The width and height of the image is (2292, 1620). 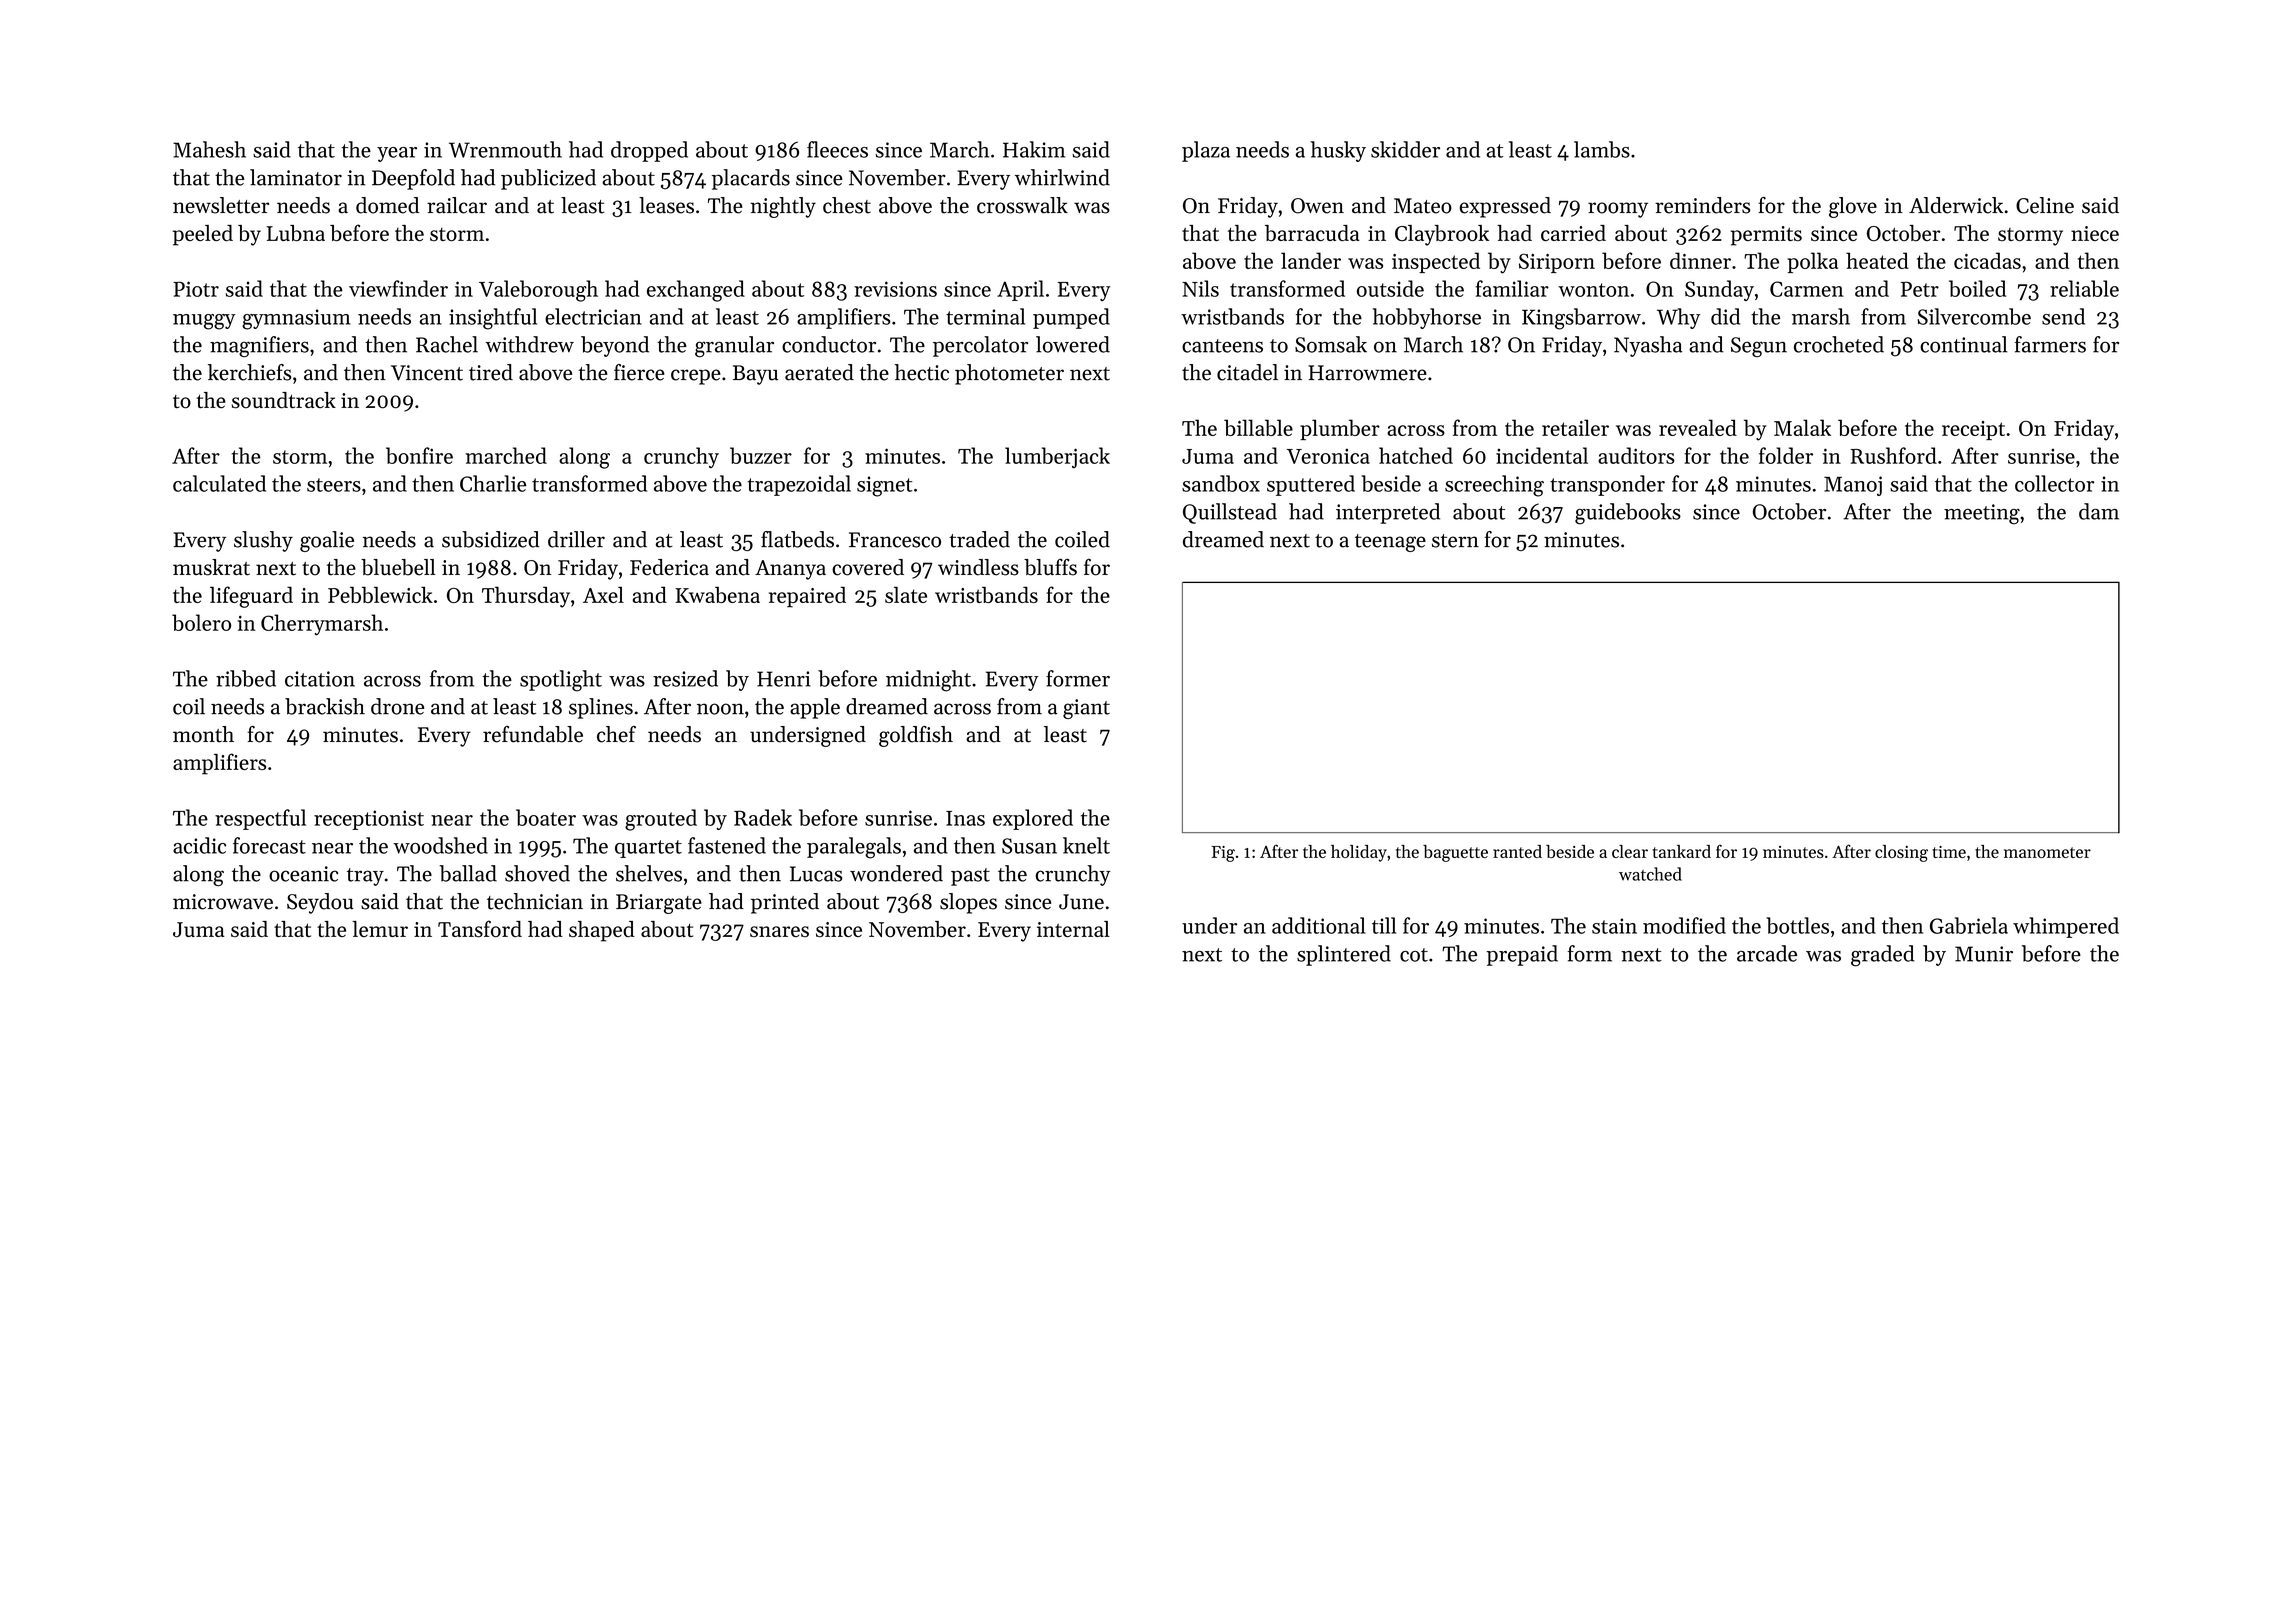 I want to click on month, so click(x=203, y=734).
